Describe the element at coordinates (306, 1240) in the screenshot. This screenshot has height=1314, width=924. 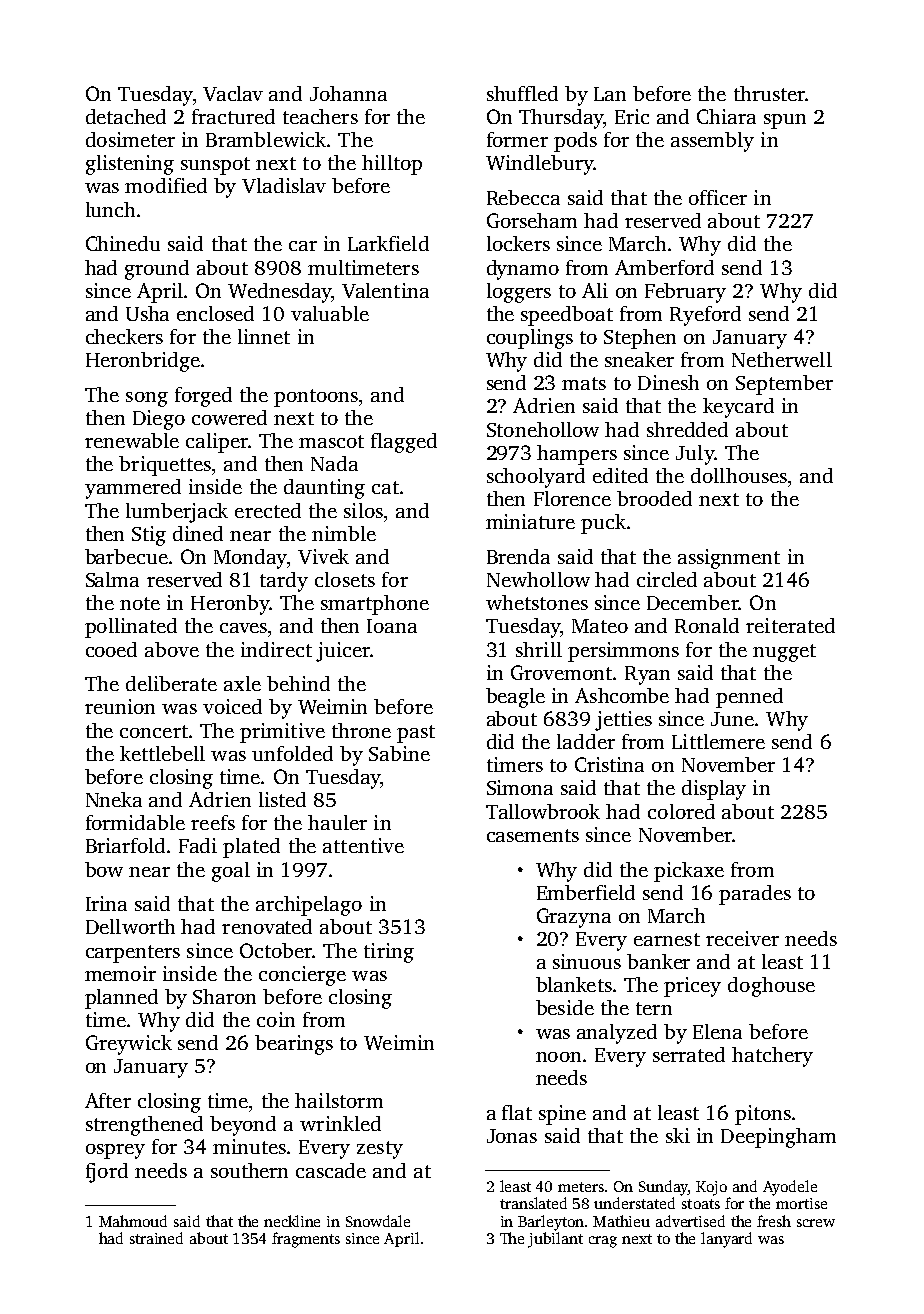
I see `fragments` at that location.
